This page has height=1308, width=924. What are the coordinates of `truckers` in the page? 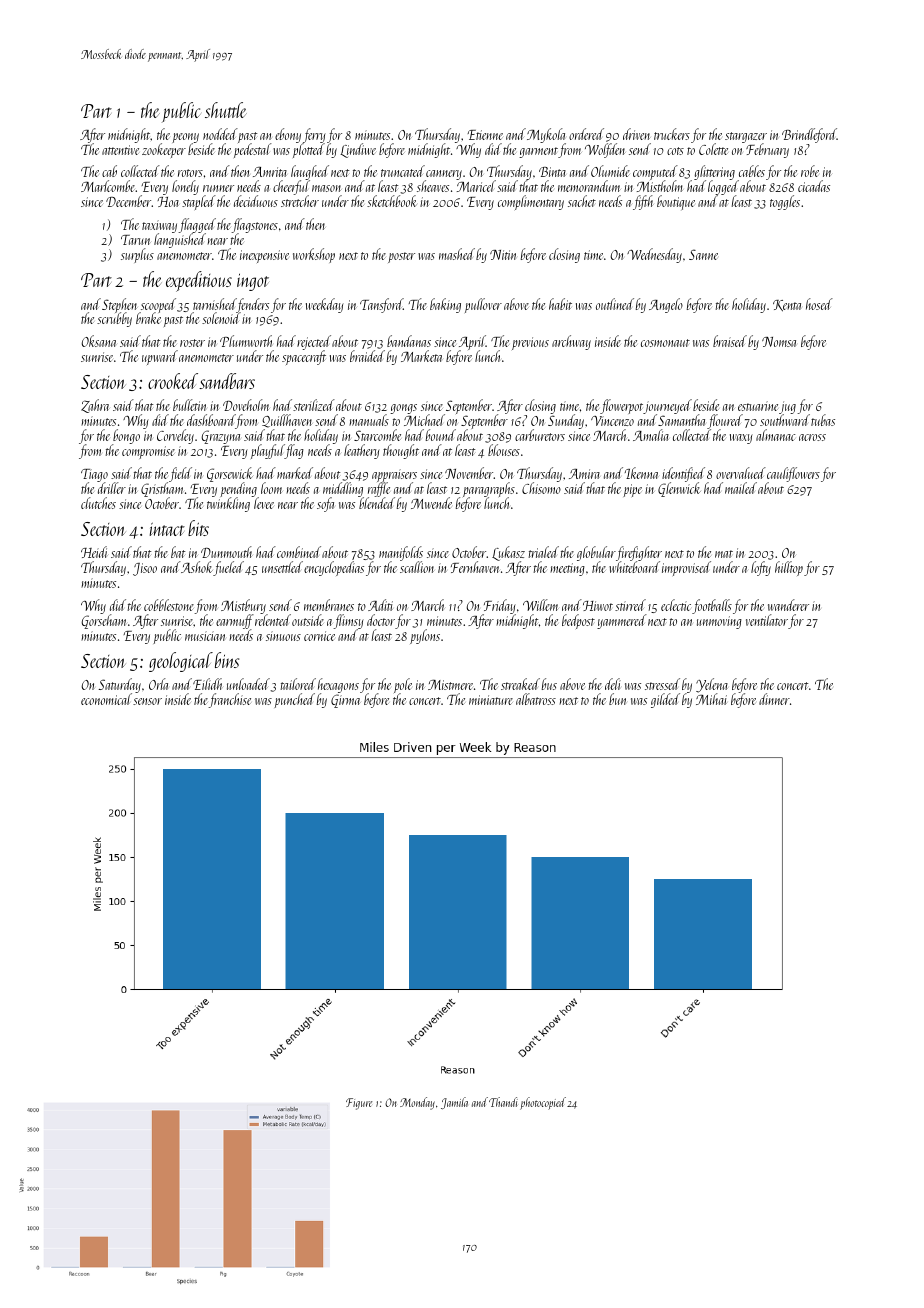 It's located at (672, 134).
